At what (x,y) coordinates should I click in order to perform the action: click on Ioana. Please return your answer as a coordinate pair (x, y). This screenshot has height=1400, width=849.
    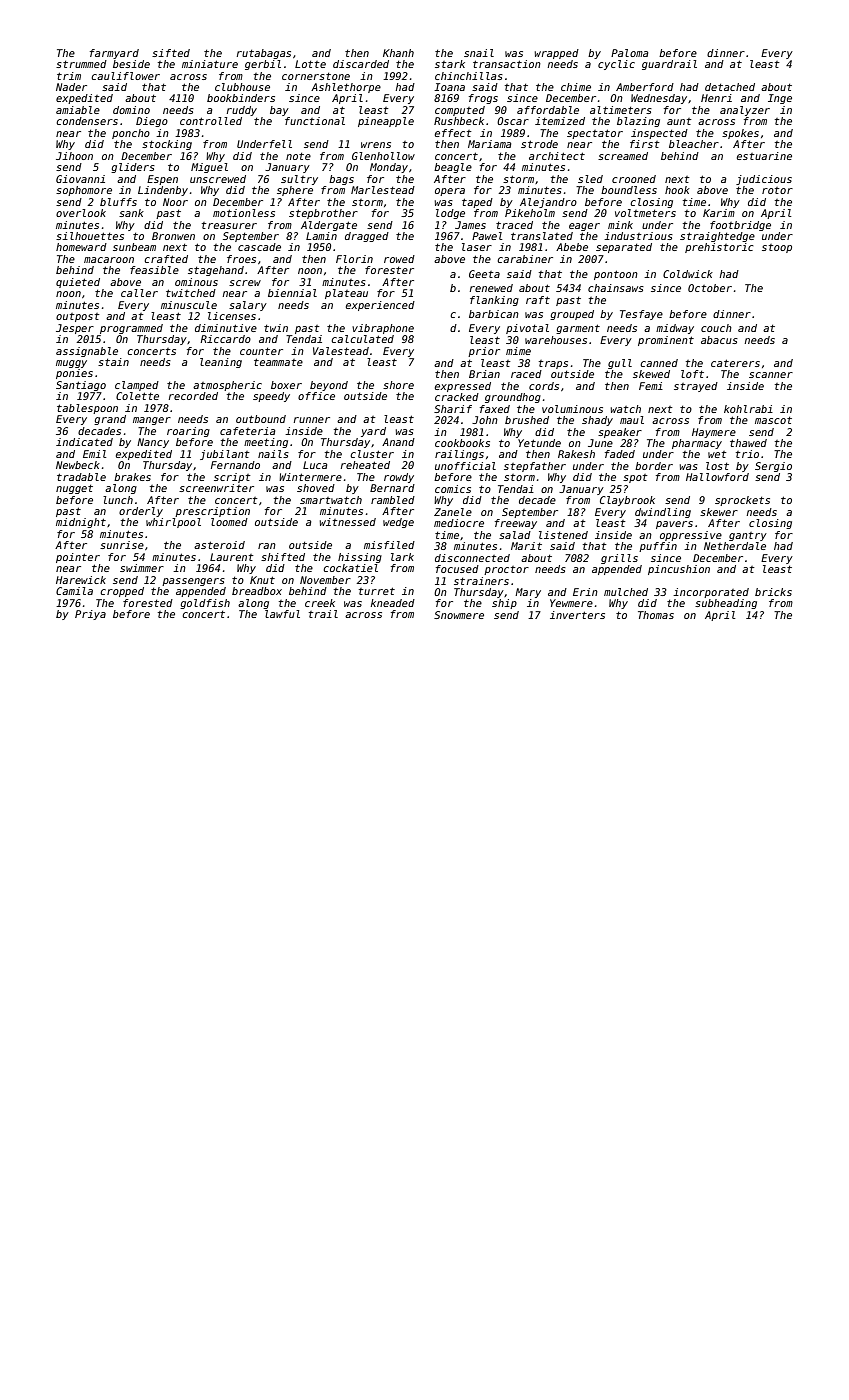
    Looking at the image, I should click on (449, 87).
